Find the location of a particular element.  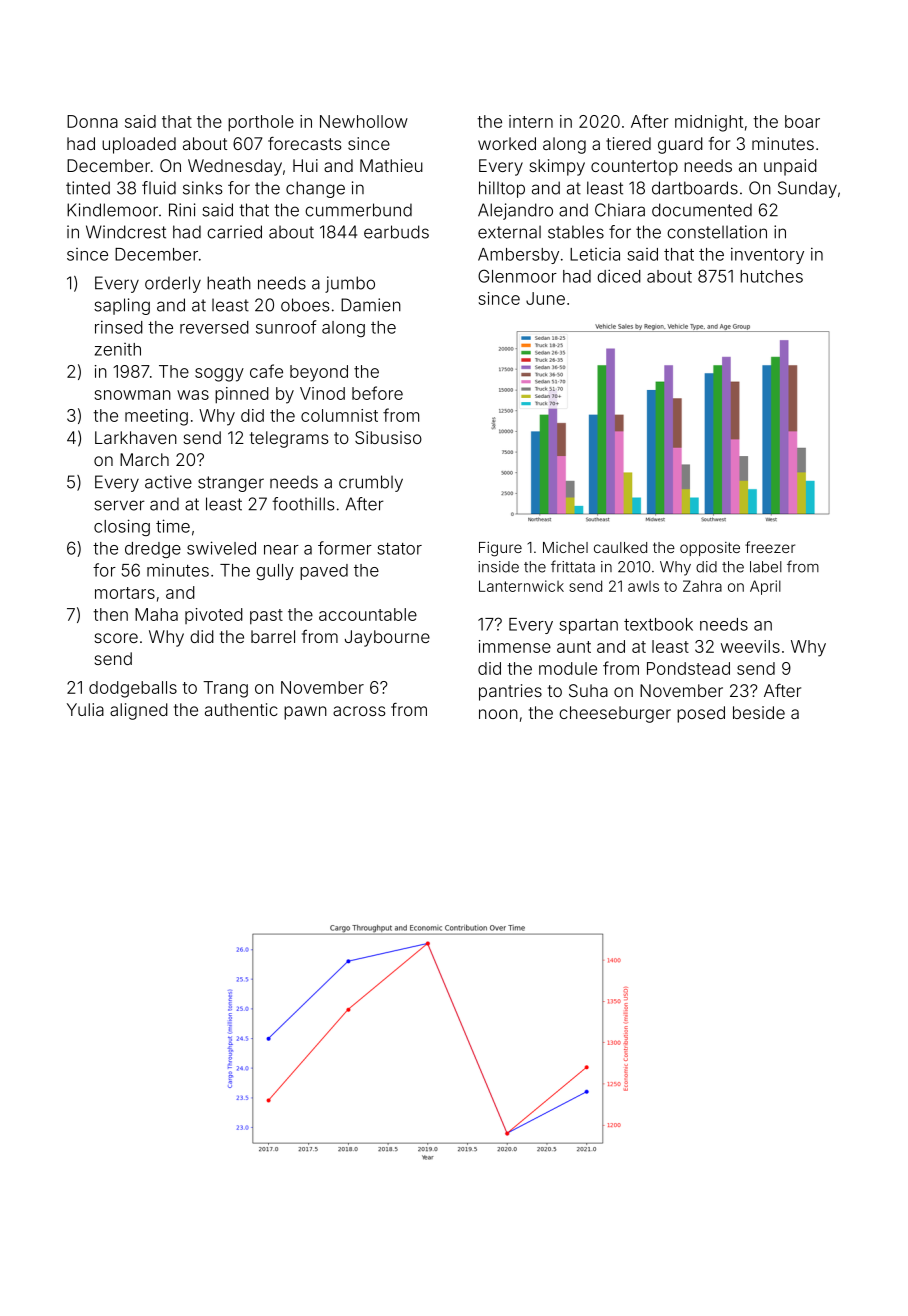

earbuds is located at coordinates (396, 232).
